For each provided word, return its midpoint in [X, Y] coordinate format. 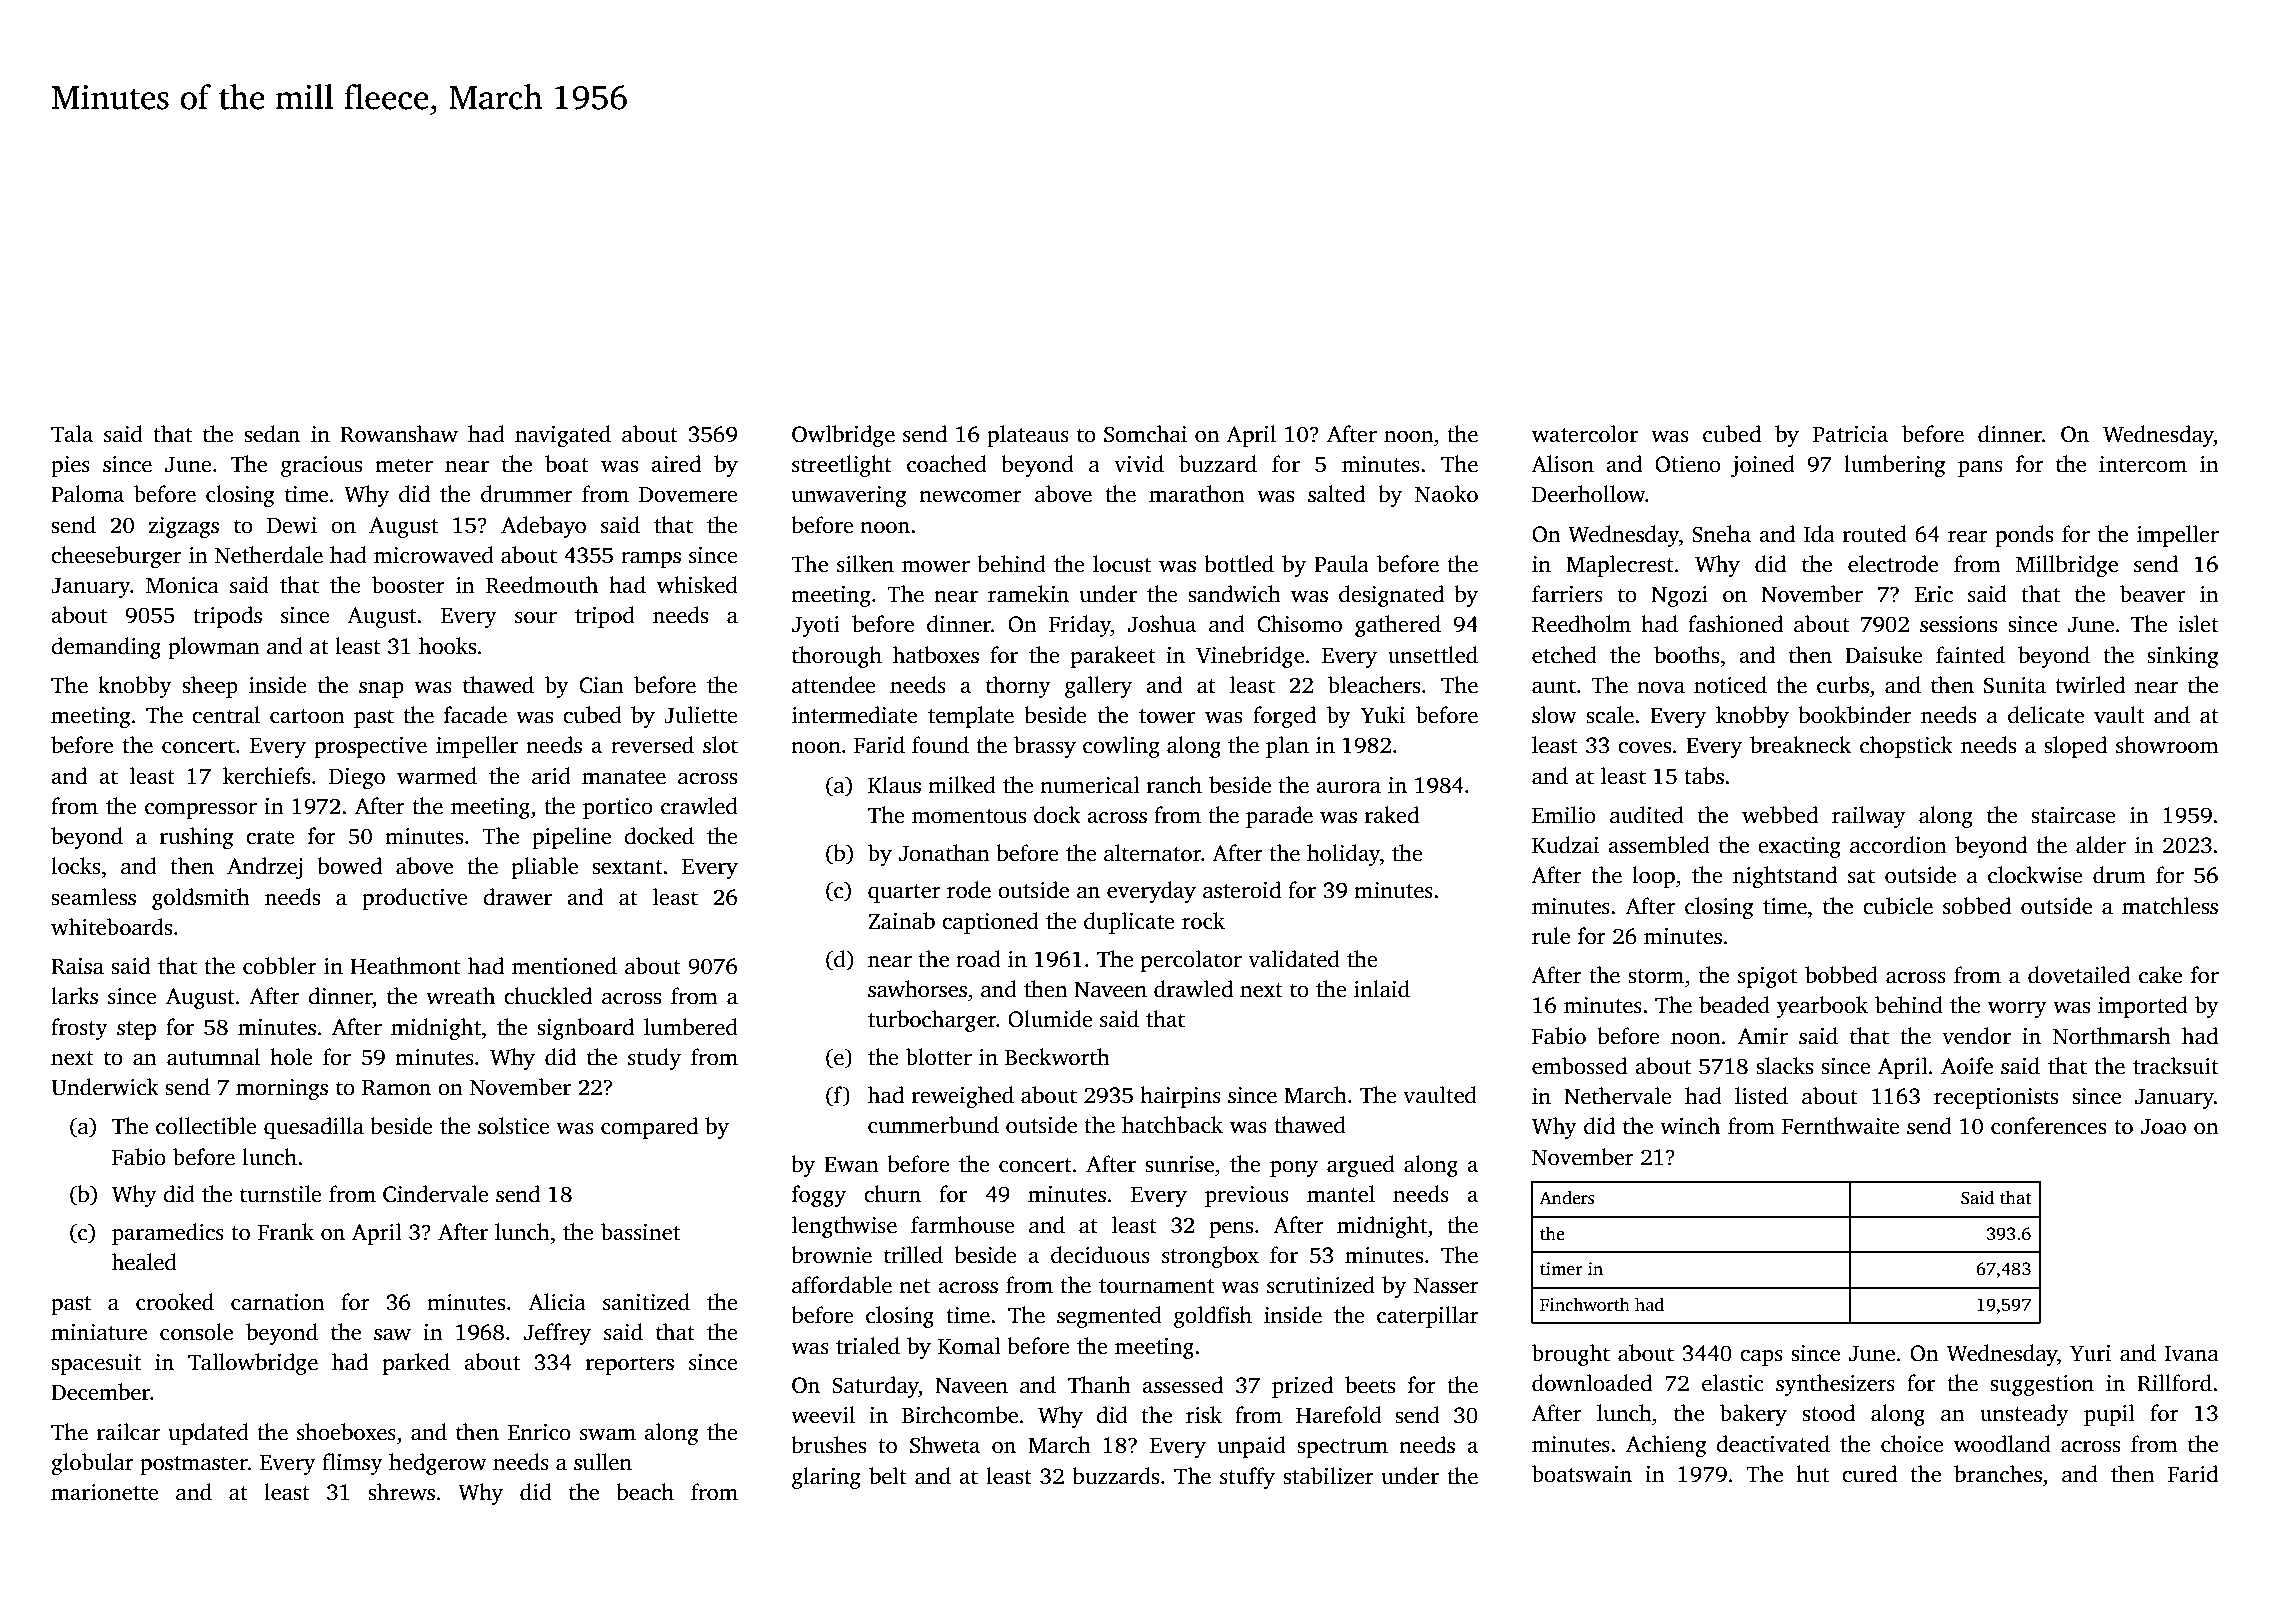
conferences [2048, 1126]
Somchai [1145, 434]
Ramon [396, 1088]
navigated [563, 436]
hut [1812, 1474]
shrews [401, 1492]
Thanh [1099, 1385]
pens [1231, 1230]
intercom [2143, 464]
